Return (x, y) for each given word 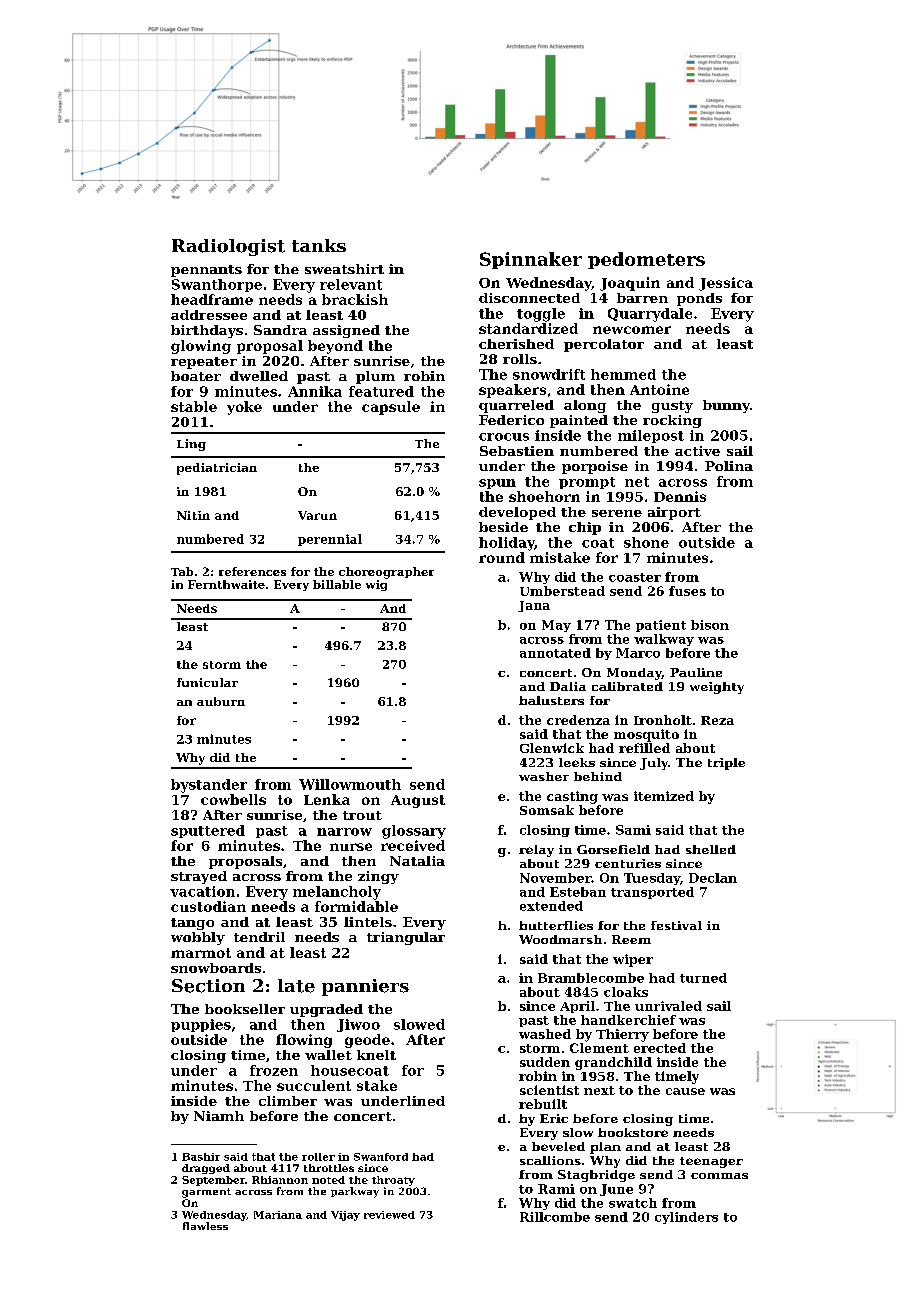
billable (337, 584)
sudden (545, 1062)
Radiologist (228, 247)
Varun (317, 515)
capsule (391, 408)
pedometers (646, 260)
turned (703, 978)
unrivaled (668, 1006)
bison (710, 625)
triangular (406, 938)
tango (192, 924)
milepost (651, 436)
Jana (534, 606)
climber (288, 1101)
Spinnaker (531, 260)
